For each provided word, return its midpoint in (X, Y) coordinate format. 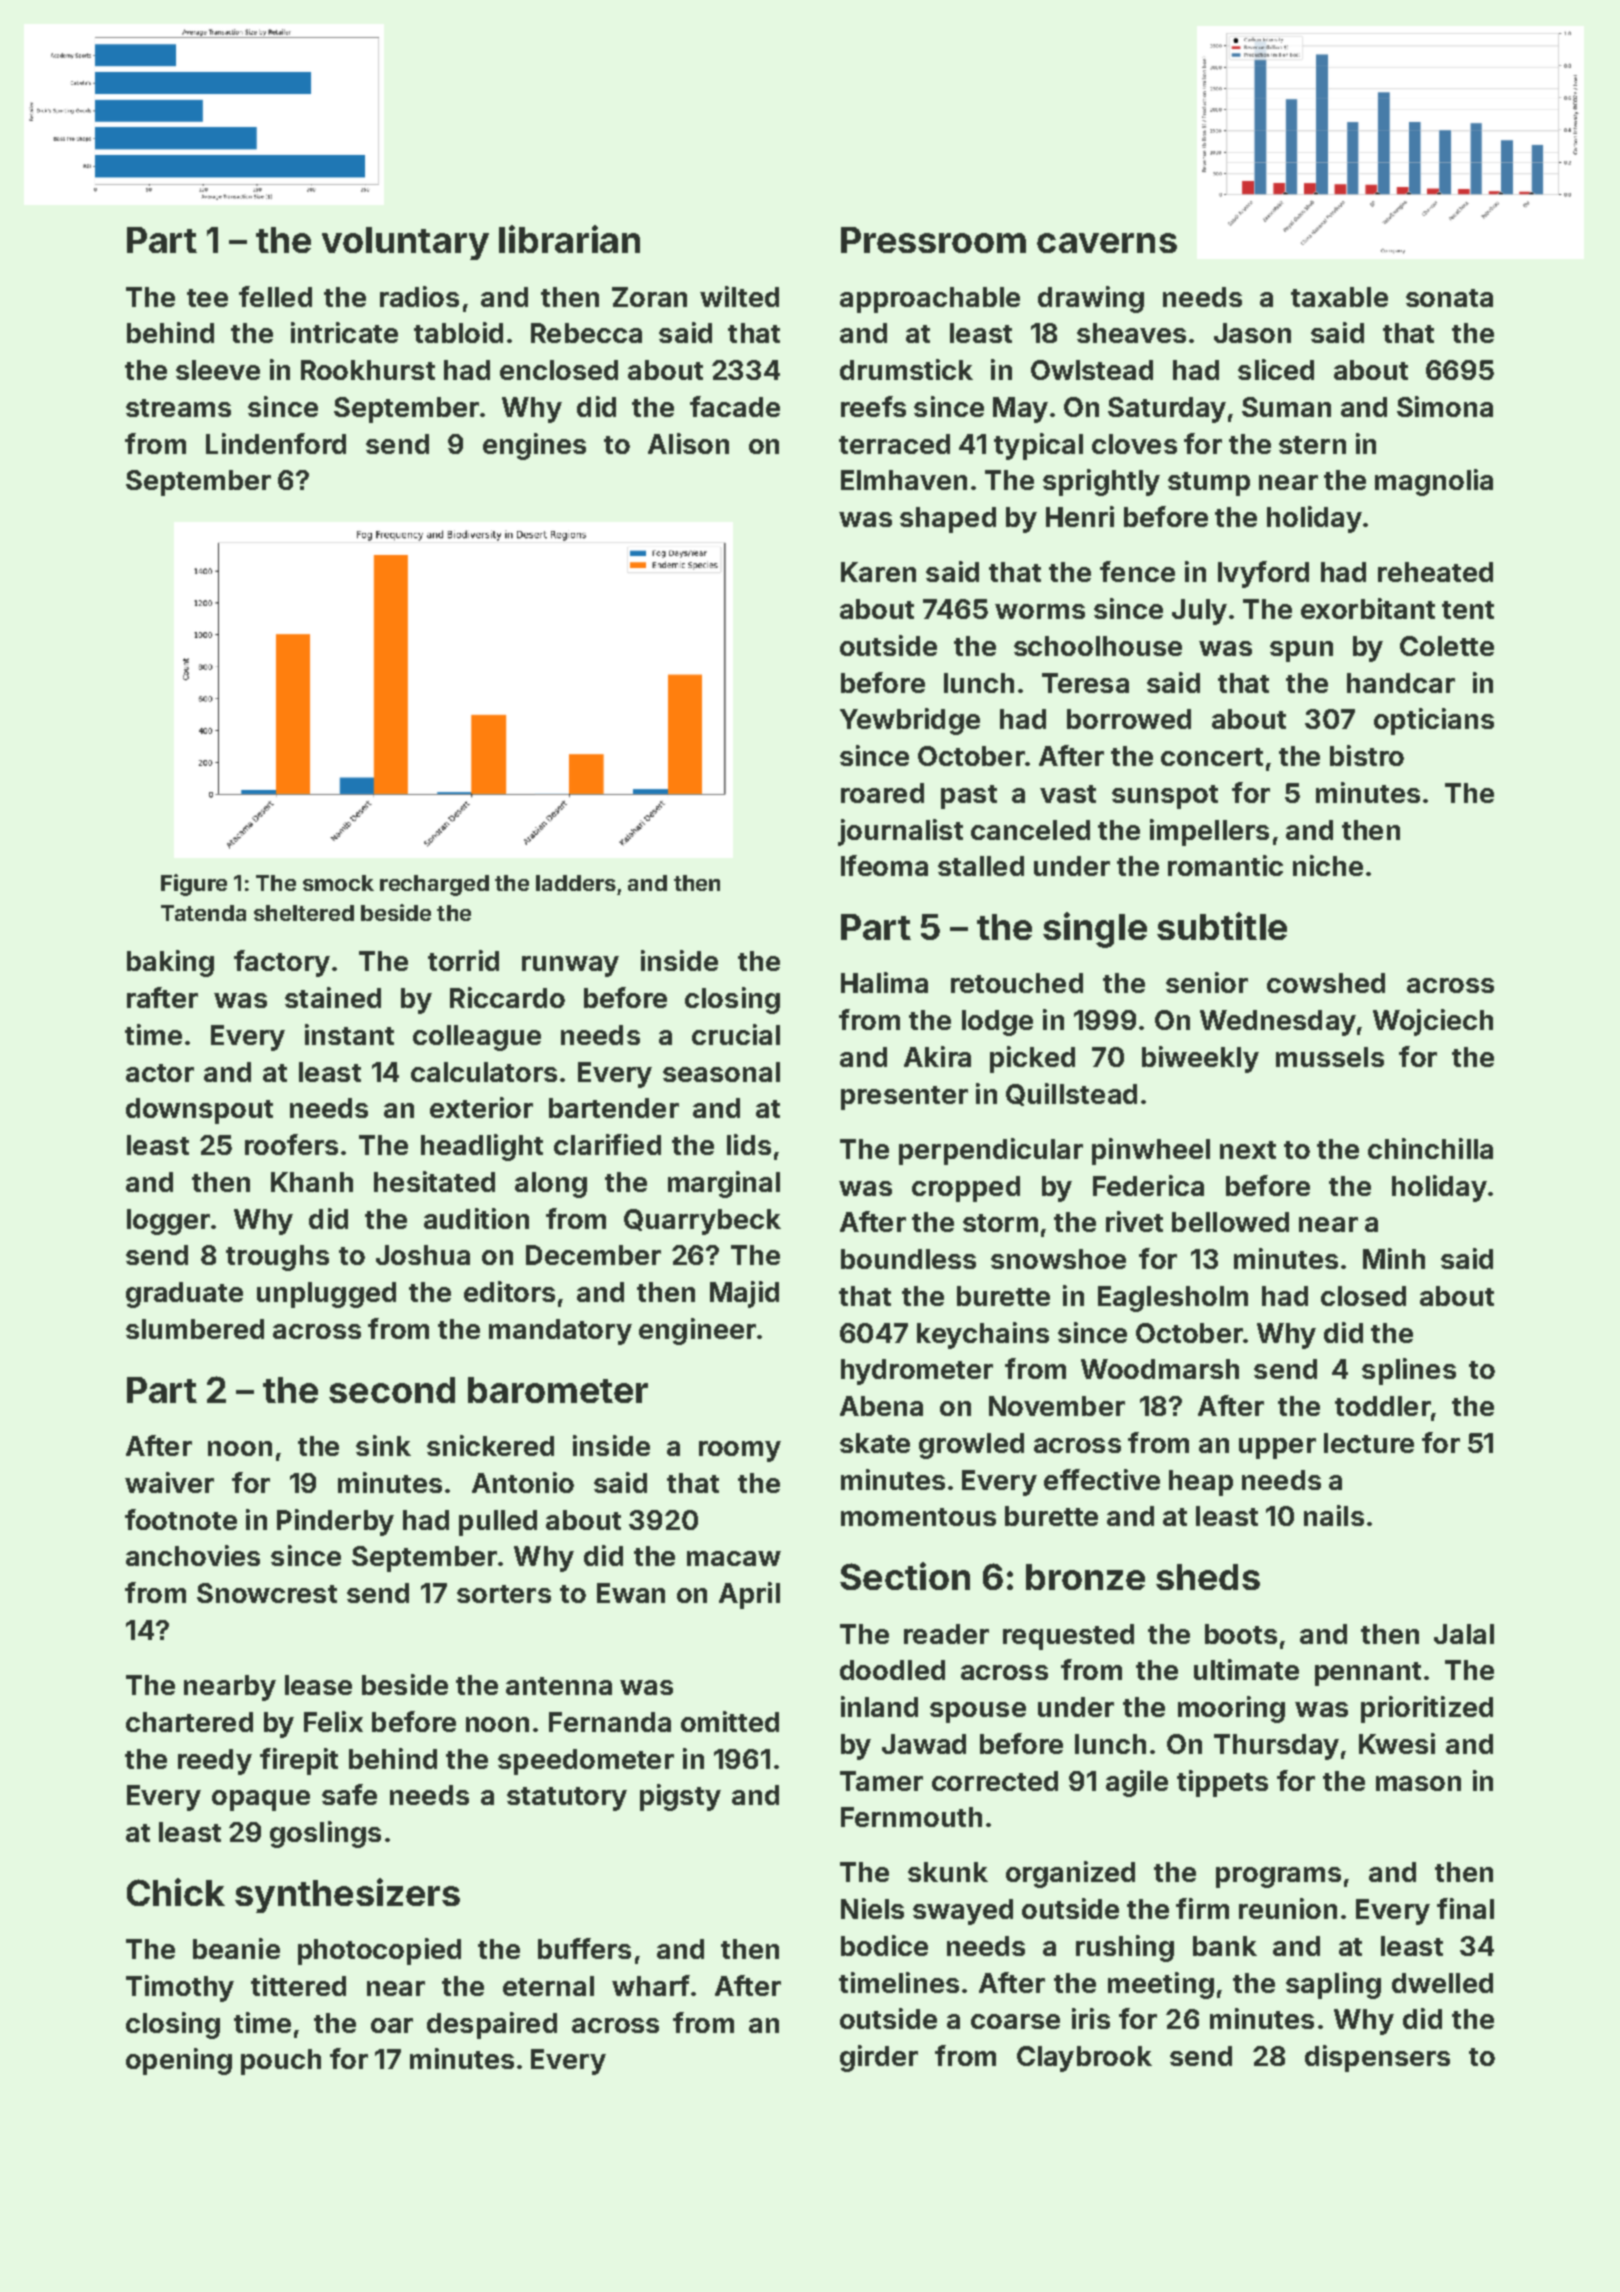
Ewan (631, 1593)
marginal (724, 1184)
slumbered (195, 1329)
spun (1301, 651)
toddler (1382, 1406)
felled (275, 296)
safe (349, 1794)
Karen (878, 572)
